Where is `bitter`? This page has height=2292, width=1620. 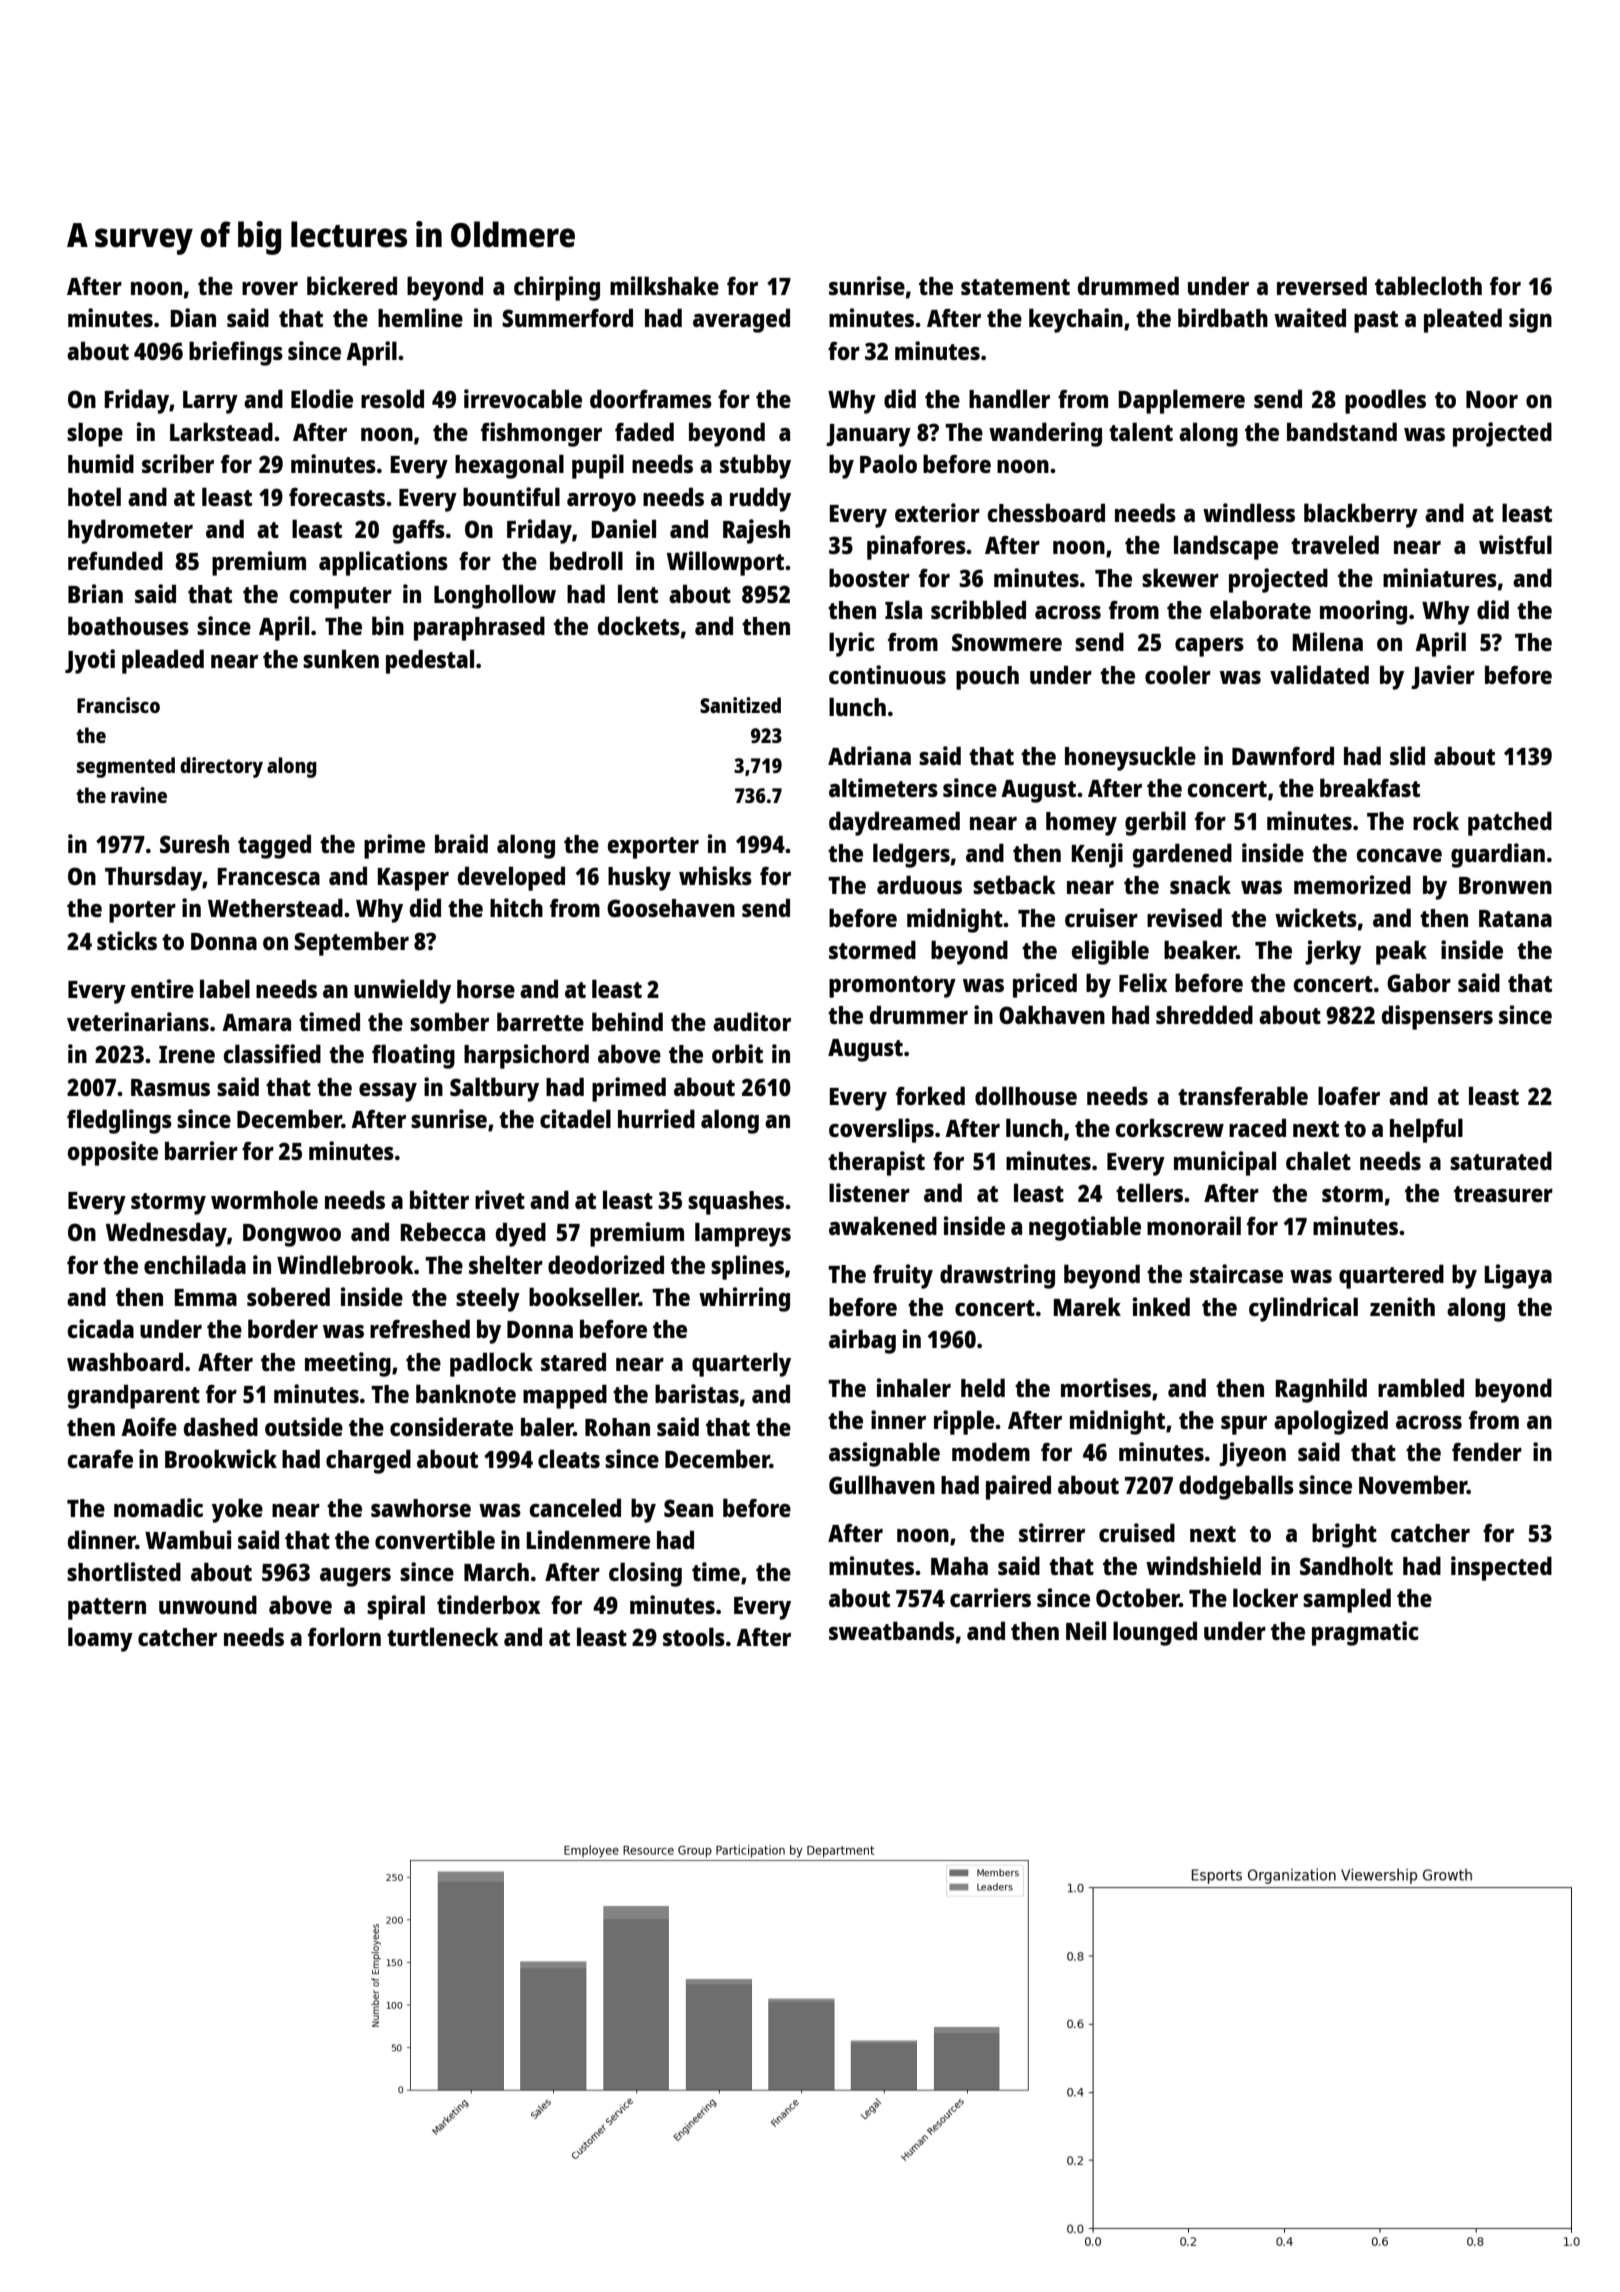
bitter is located at coordinates (439, 1199).
